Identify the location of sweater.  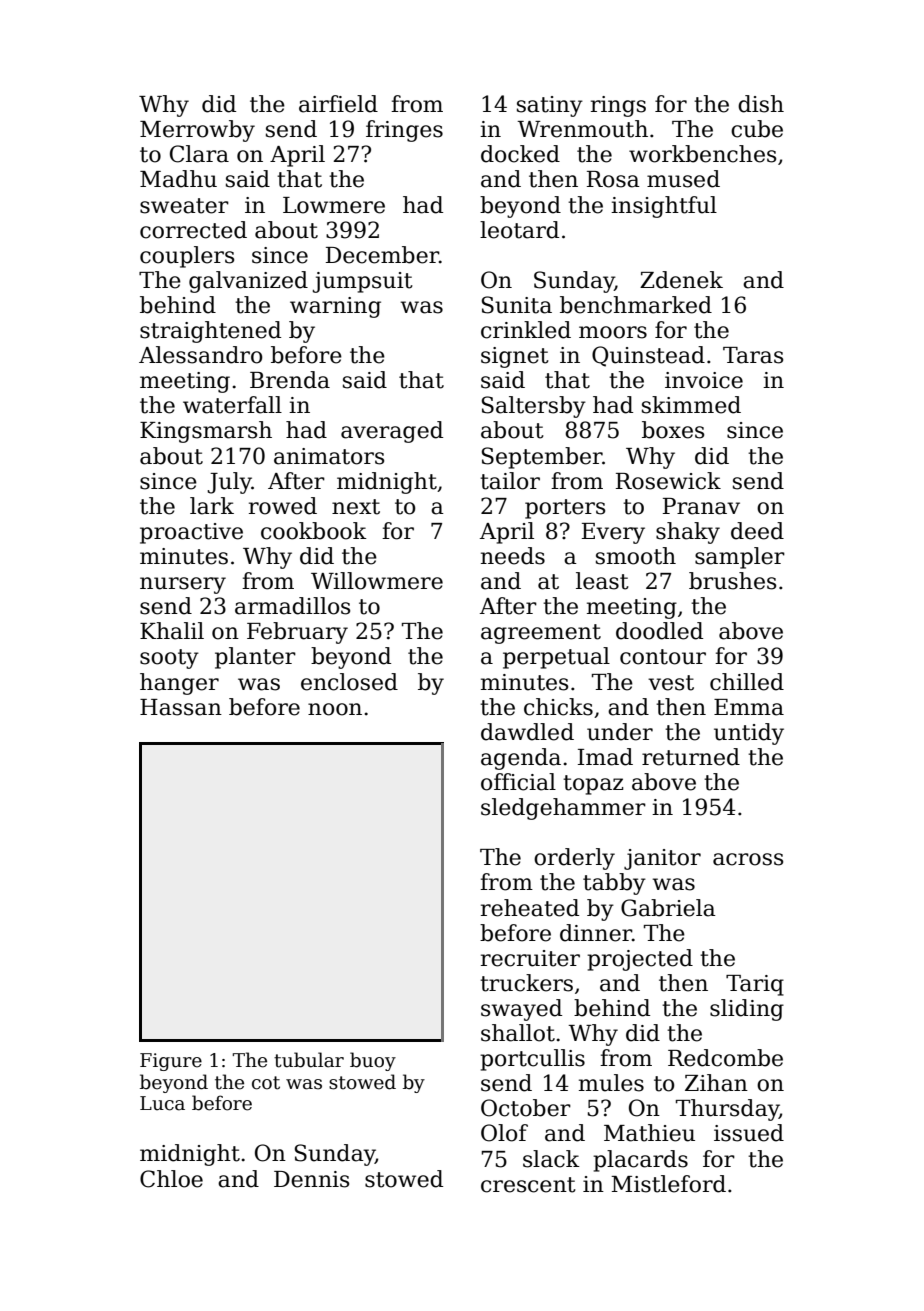
(184, 206).
